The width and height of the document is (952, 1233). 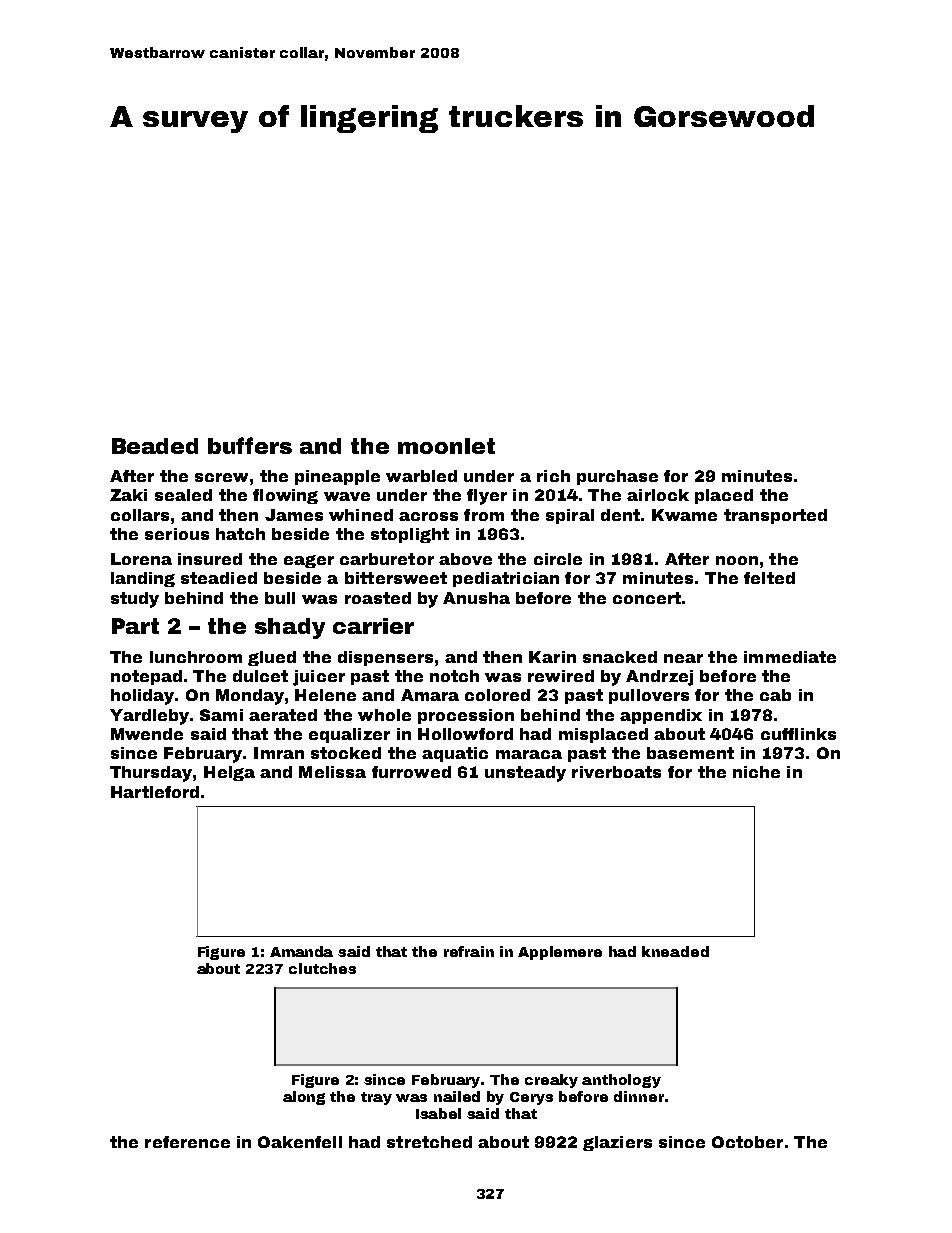 What do you see at coordinates (155, 792) in the document?
I see `Hartleford` at bounding box center [155, 792].
